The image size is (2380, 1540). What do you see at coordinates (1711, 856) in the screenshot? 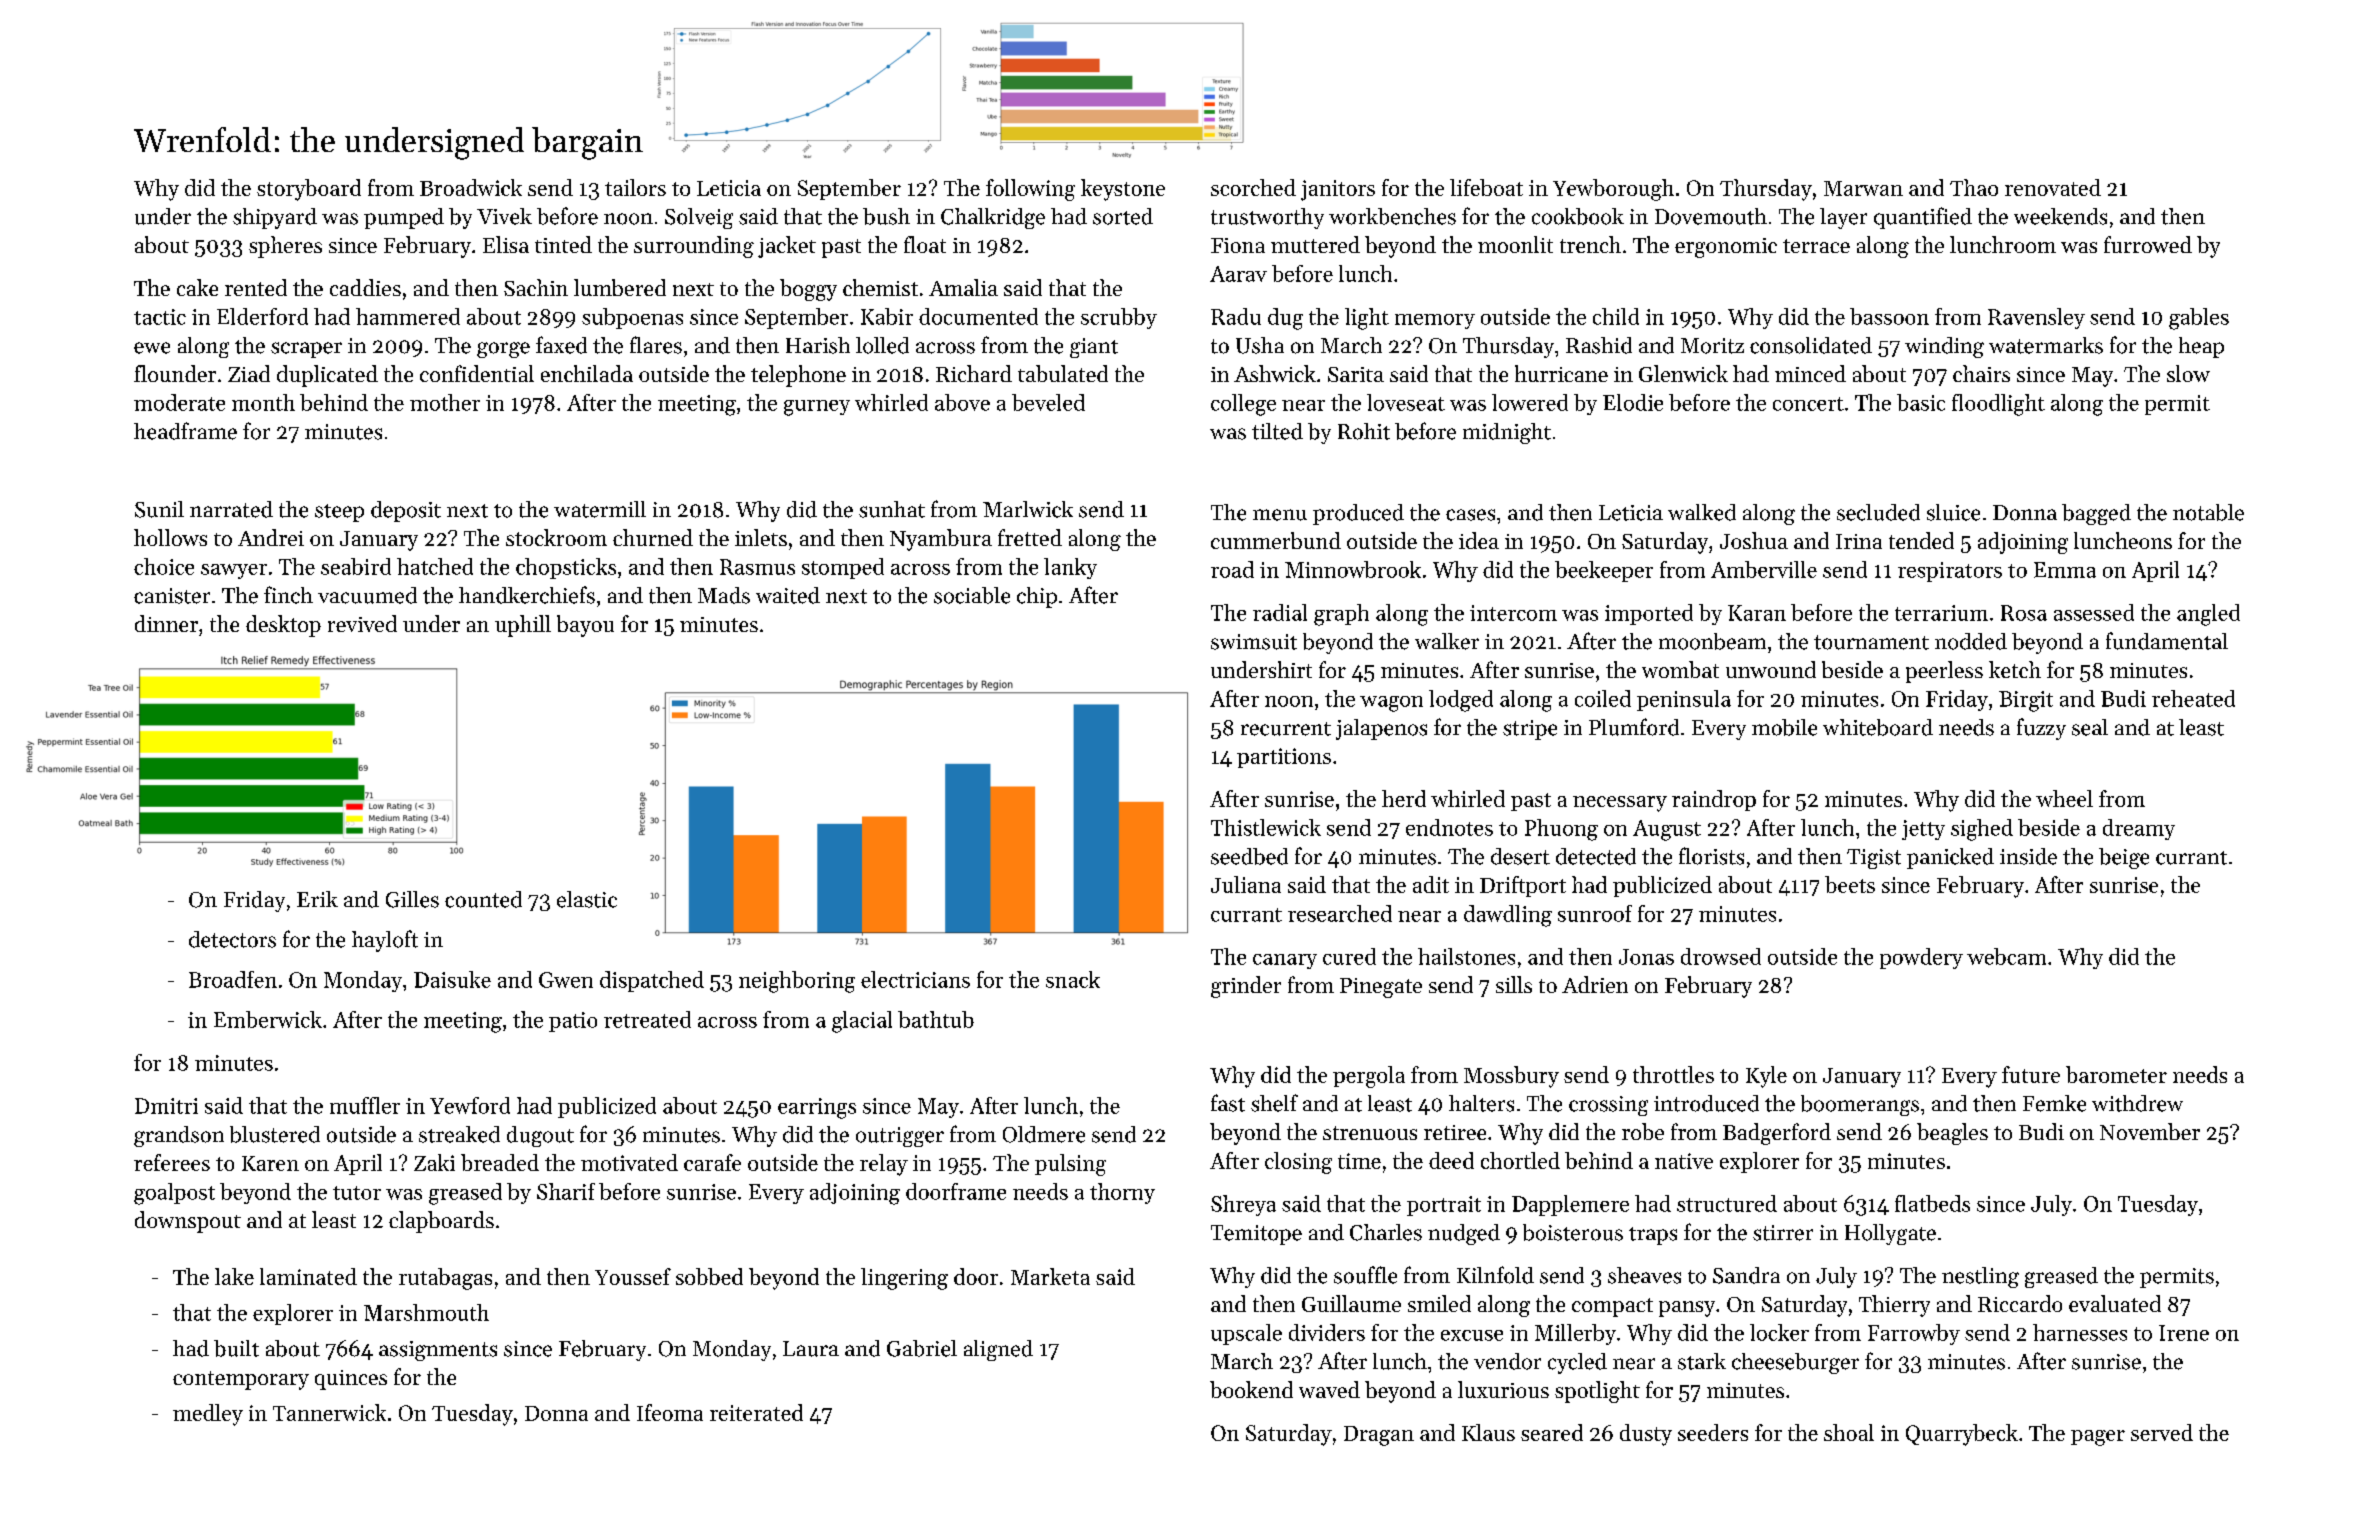
I see `florists` at bounding box center [1711, 856].
